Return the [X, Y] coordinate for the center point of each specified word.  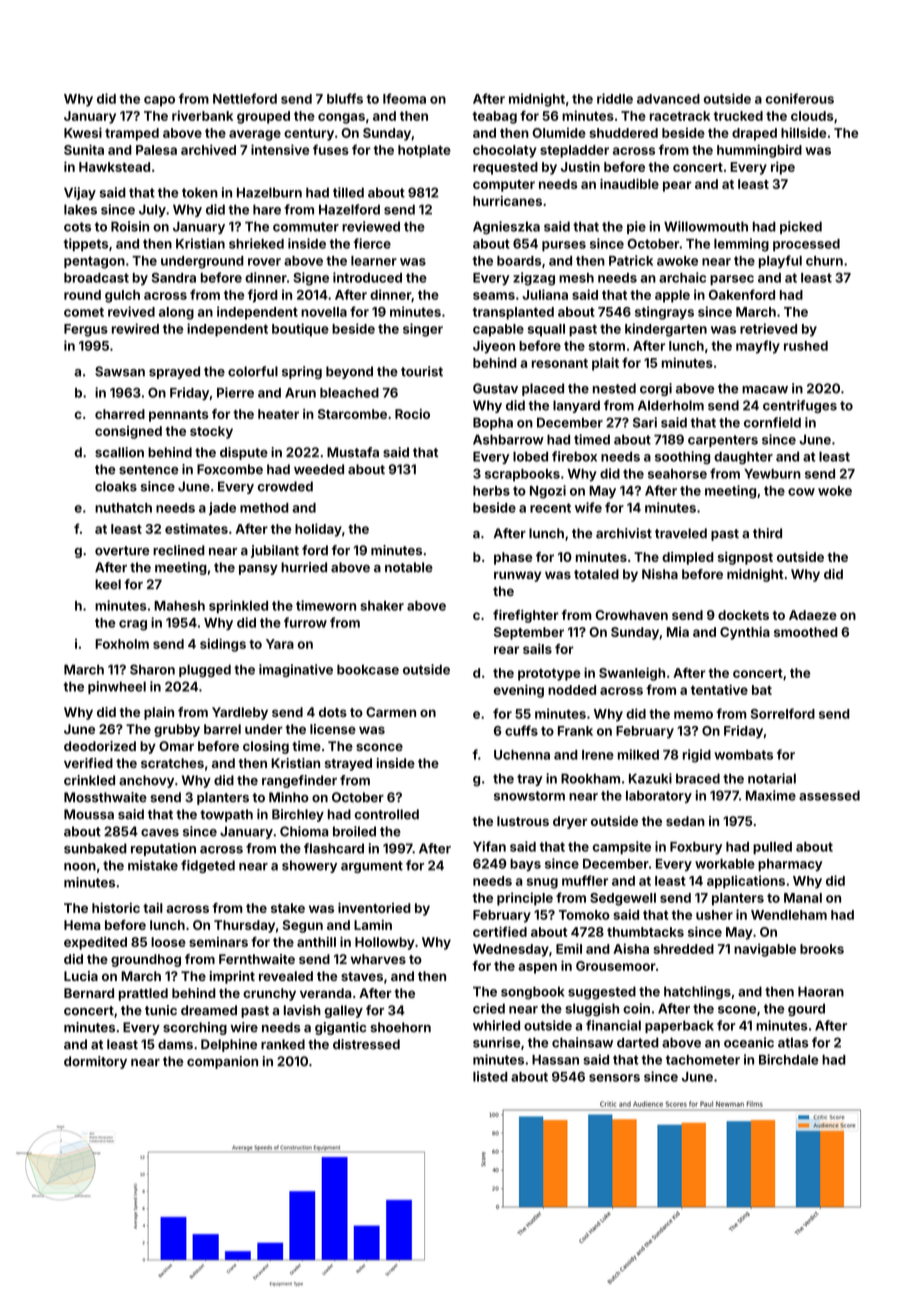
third [767, 533]
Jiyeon [494, 347]
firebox [574, 456]
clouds [812, 116]
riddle [615, 98]
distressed [366, 1044]
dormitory [95, 1062]
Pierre [235, 392]
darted [638, 1042]
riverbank [202, 115]
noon [80, 867]
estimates [196, 528]
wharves [378, 959]
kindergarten [666, 330]
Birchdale [789, 1059]
